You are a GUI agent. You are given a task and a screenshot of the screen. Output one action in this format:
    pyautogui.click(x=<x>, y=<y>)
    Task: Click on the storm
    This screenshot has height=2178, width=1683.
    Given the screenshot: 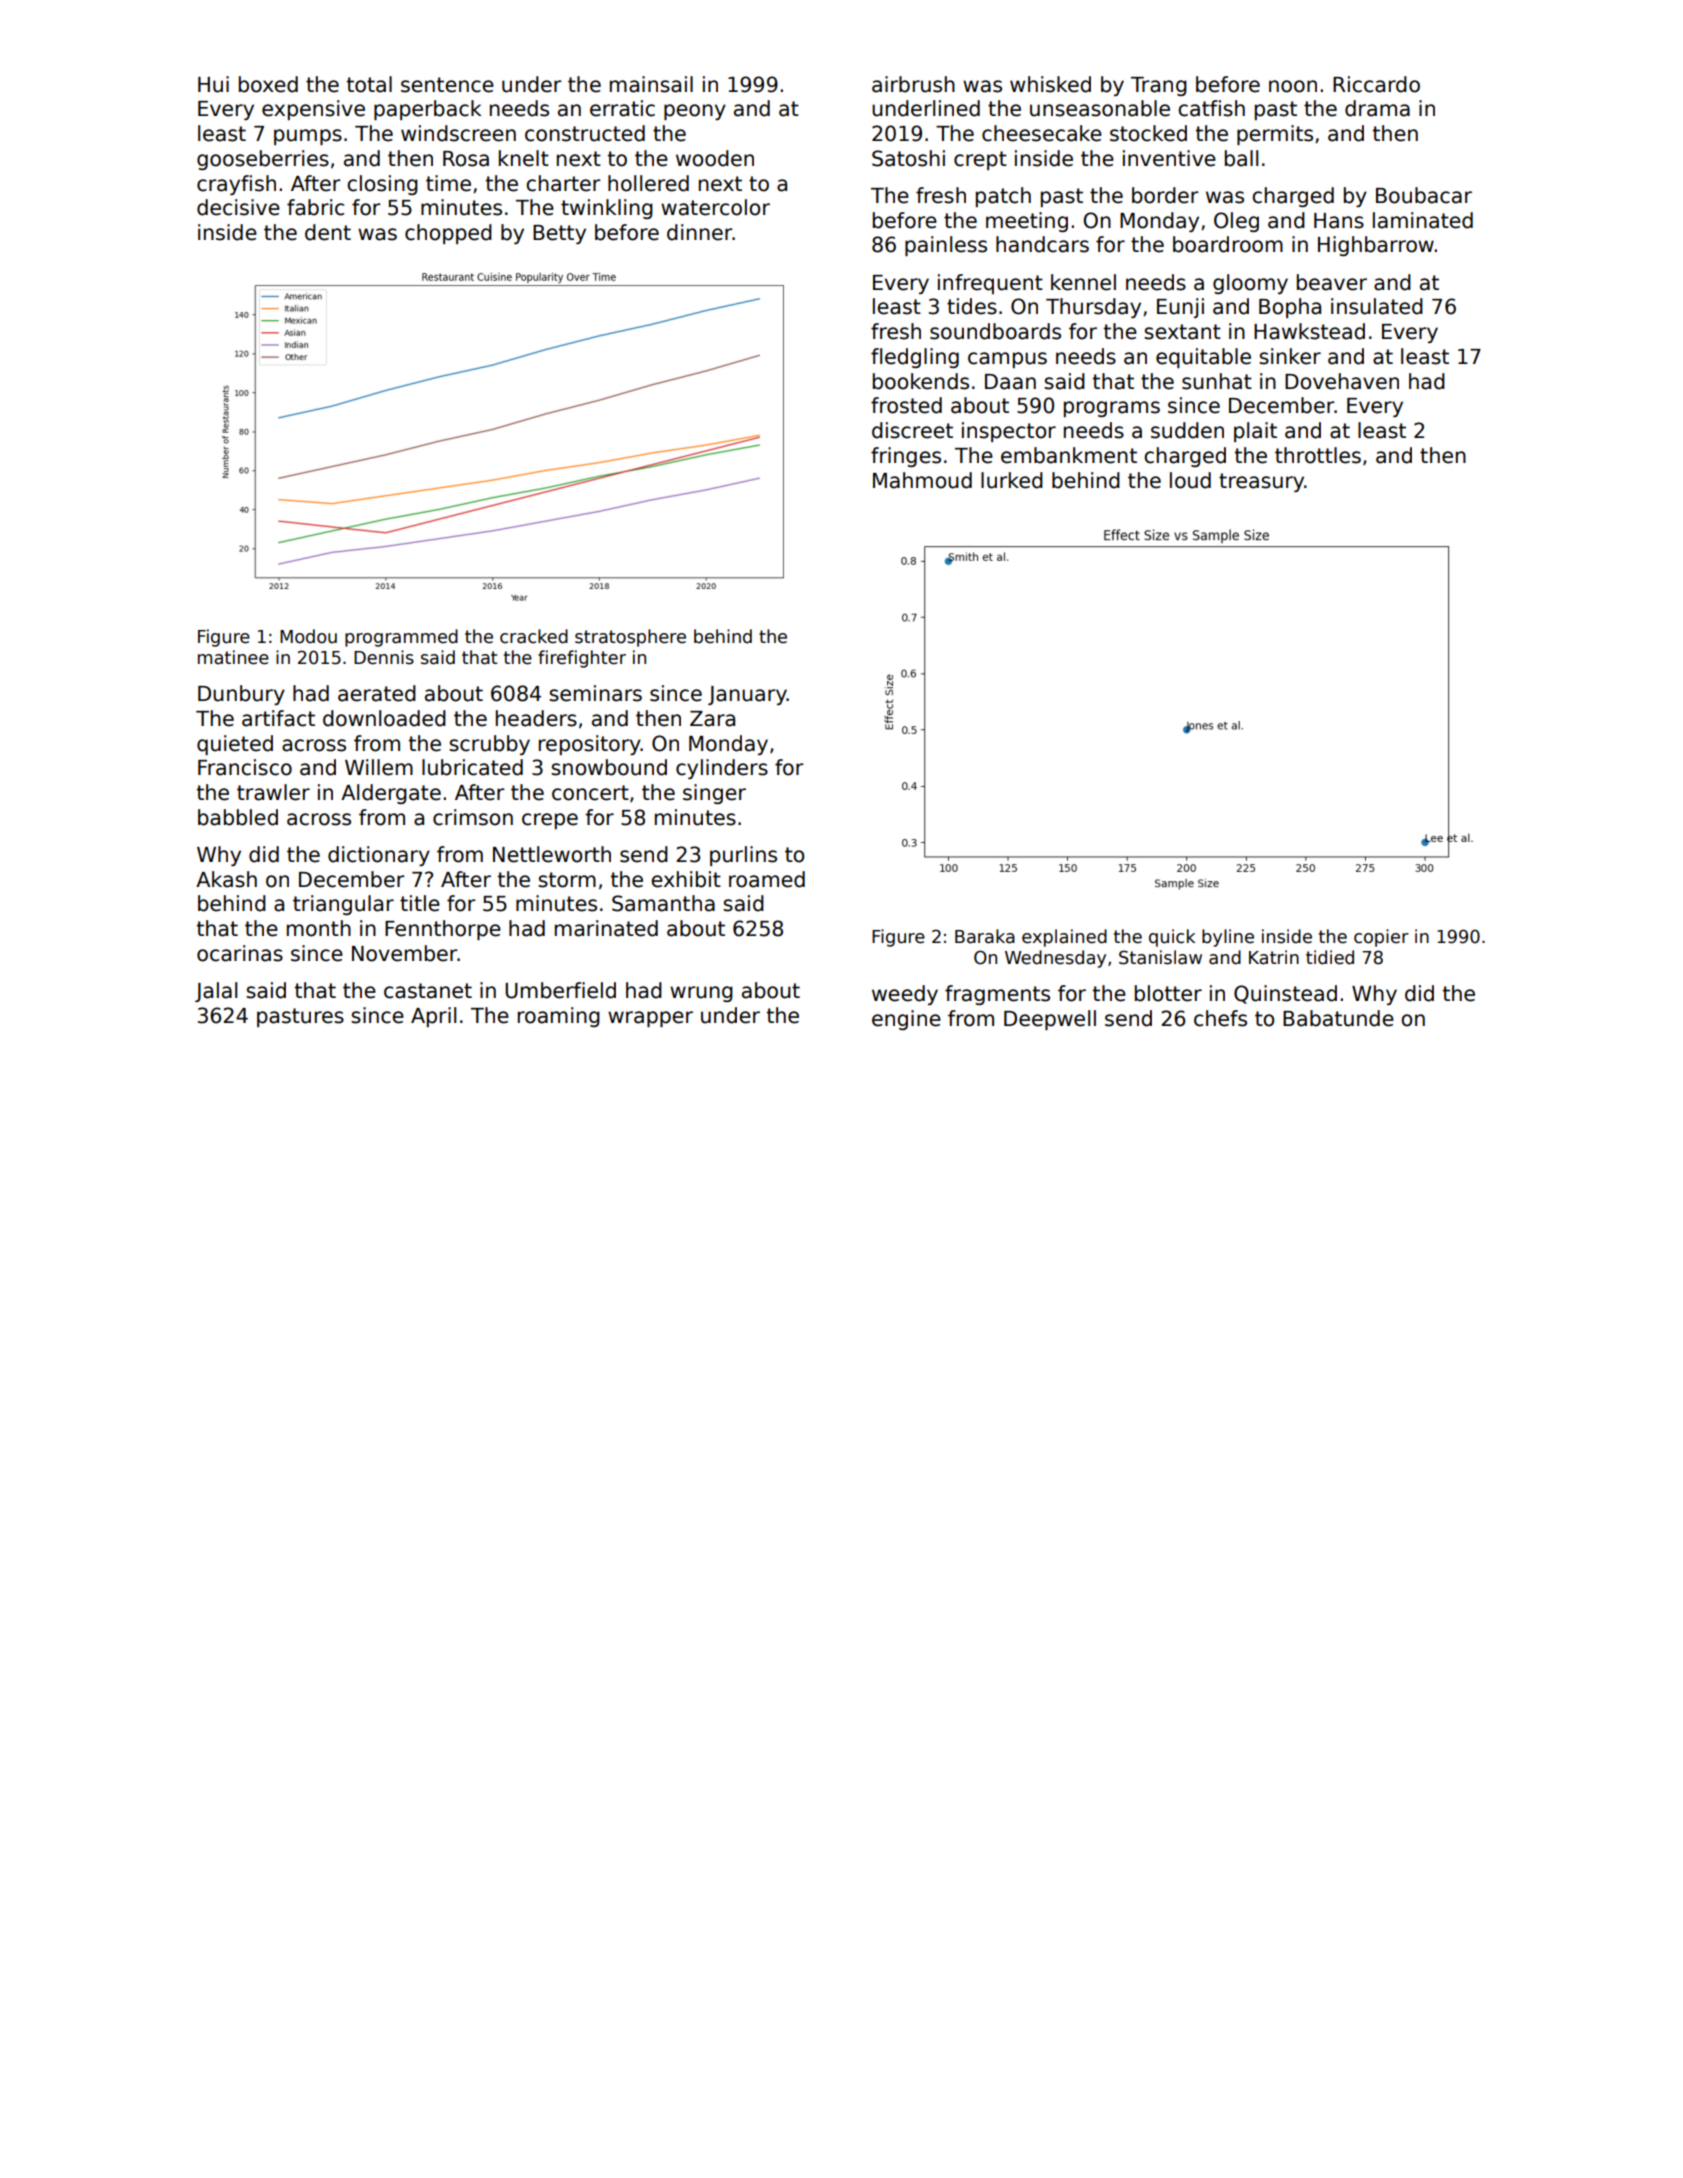 What is the action you would take?
    pyautogui.click(x=567, y=880)
